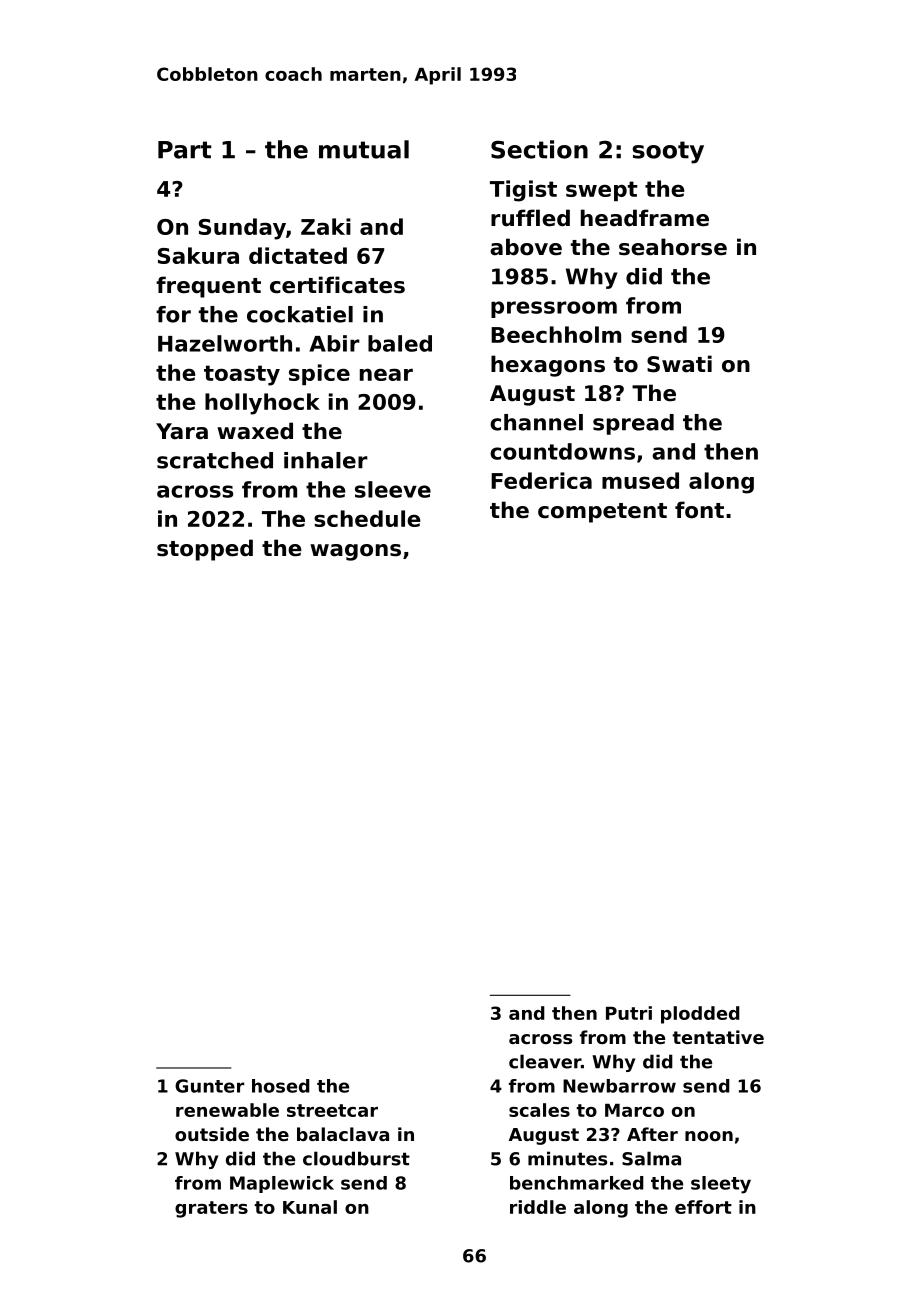 Image resolution: width=924 pixels, height=1311 pixels. Describe the element at coordinates (326, 460) in the screenshot. I see `inhaler` at that location.
